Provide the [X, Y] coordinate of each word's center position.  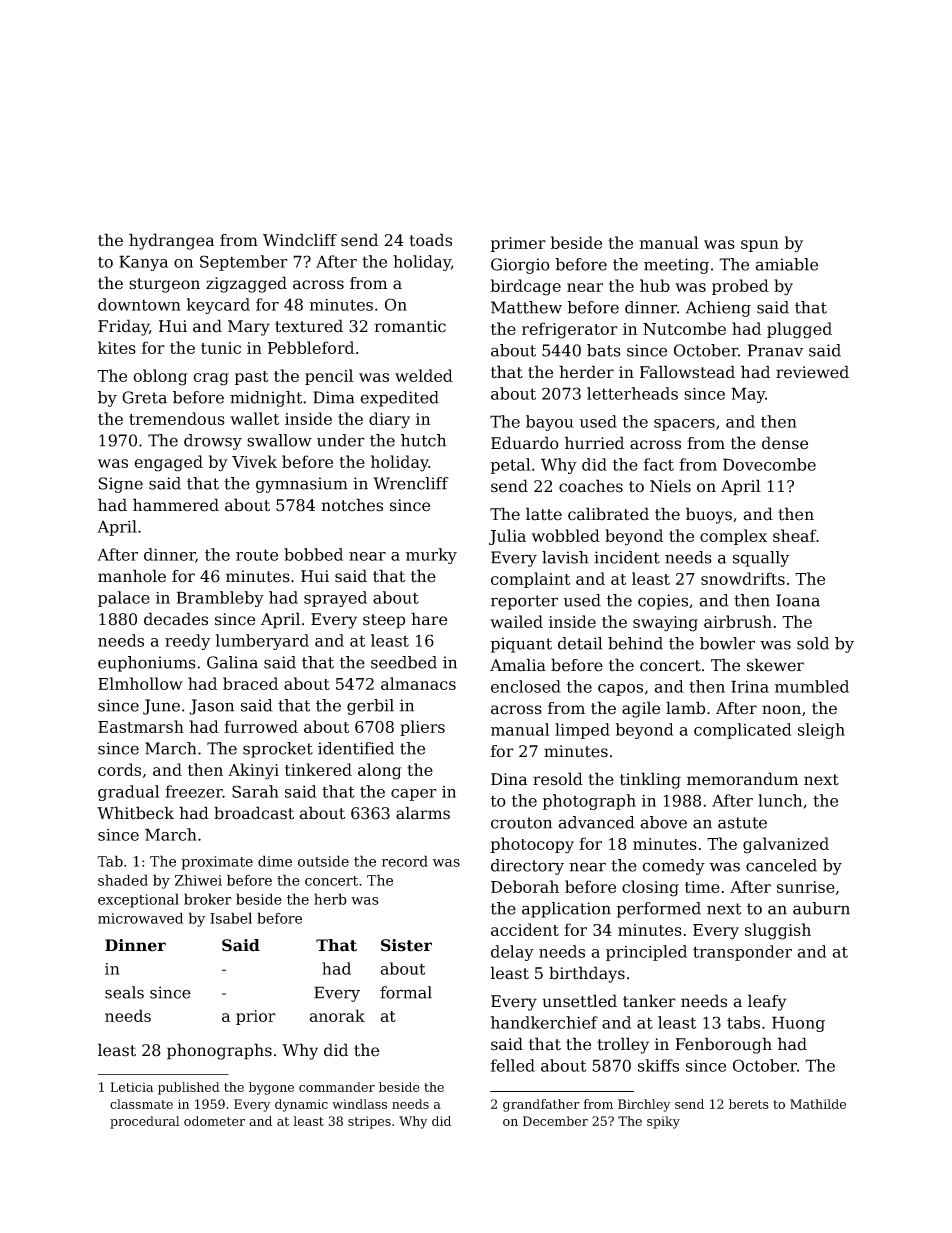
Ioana [798, 600]
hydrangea [171, 241]
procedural [145, 1122]
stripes [369, 1122]
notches [352, 505]
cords [119, 769]
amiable [786, 264]
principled [646, 953]
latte [544, 514]
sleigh [821, 731]
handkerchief [544, 1022]
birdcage [526, 287]
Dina [509, 779]
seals [124, 992]
